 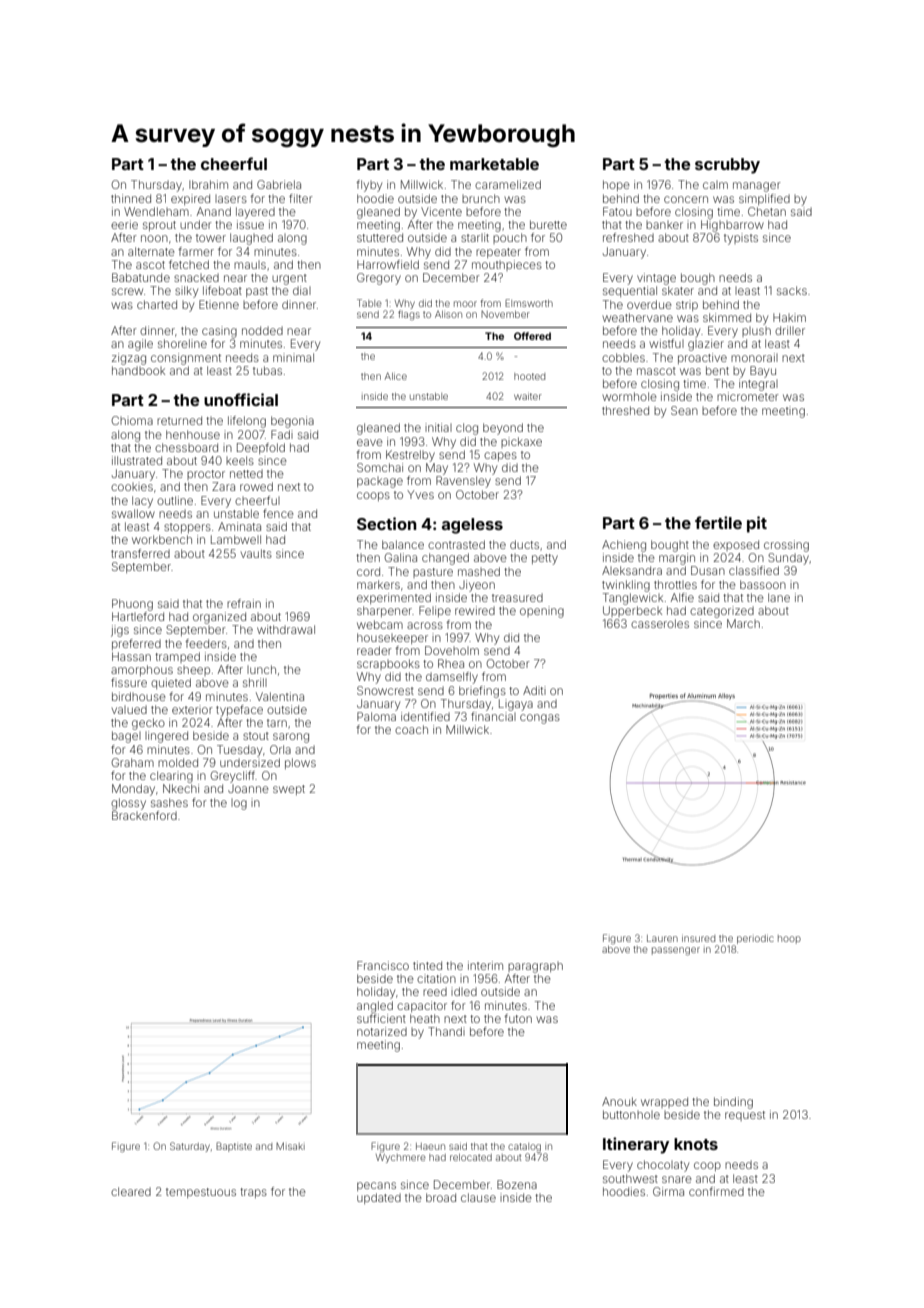 What do you see at coordinates (247, 422) in the page?
I see `lifelong` at bounding box center [247, 422].
